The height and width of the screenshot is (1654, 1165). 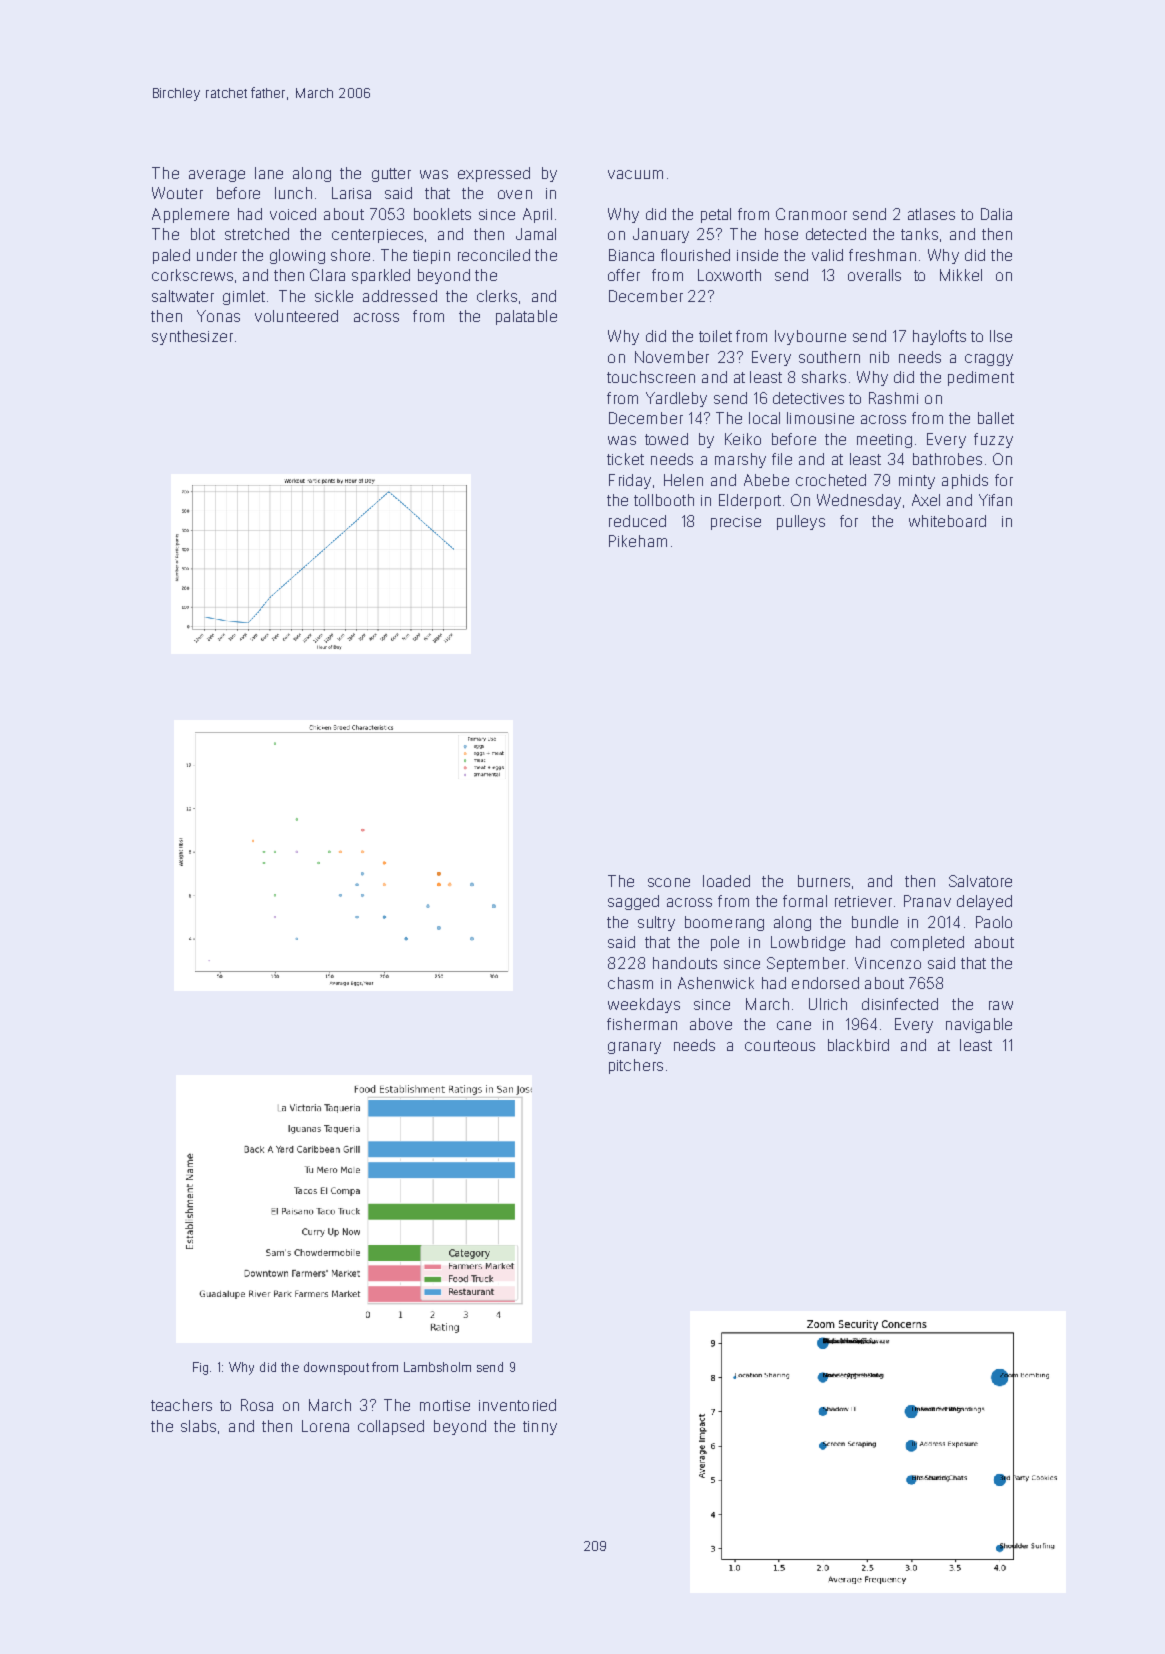 I want to click on vacuum, so click(x=635, y=174).
